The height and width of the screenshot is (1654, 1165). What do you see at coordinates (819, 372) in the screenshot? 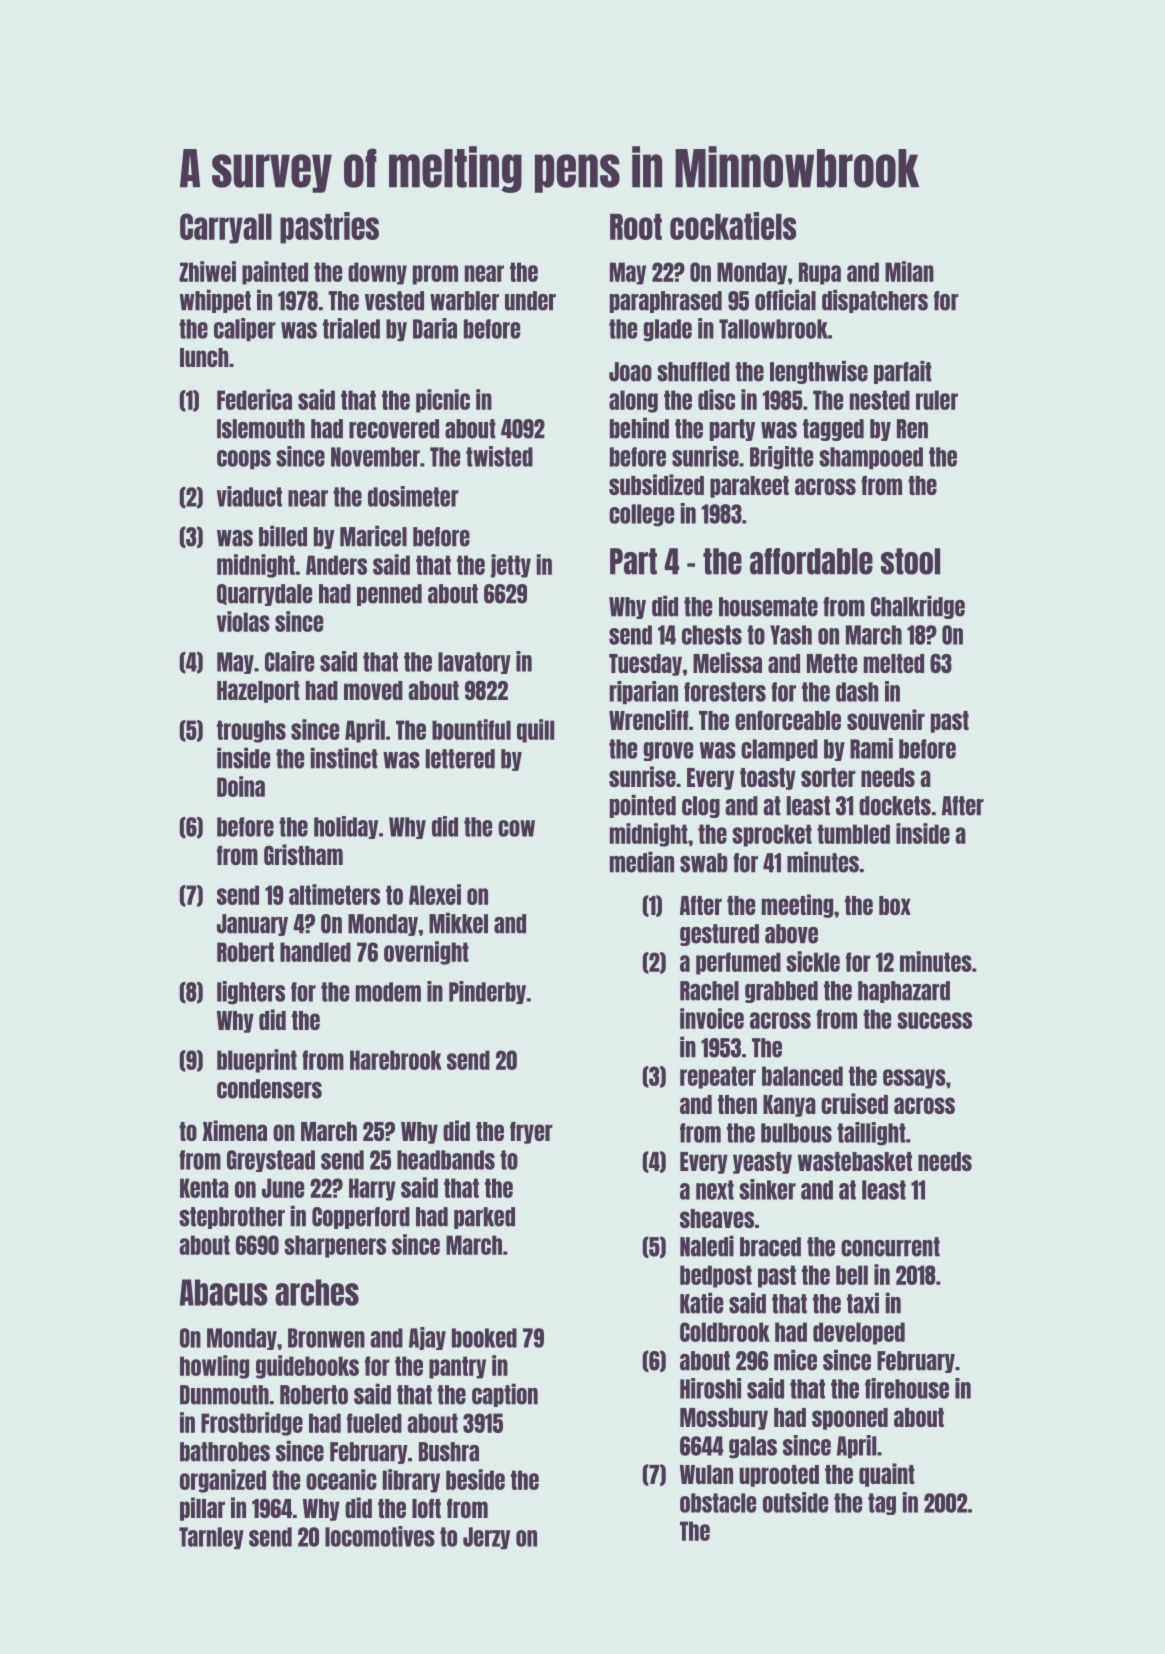
I see `lengthwise` at bounding box center [819, 372].
